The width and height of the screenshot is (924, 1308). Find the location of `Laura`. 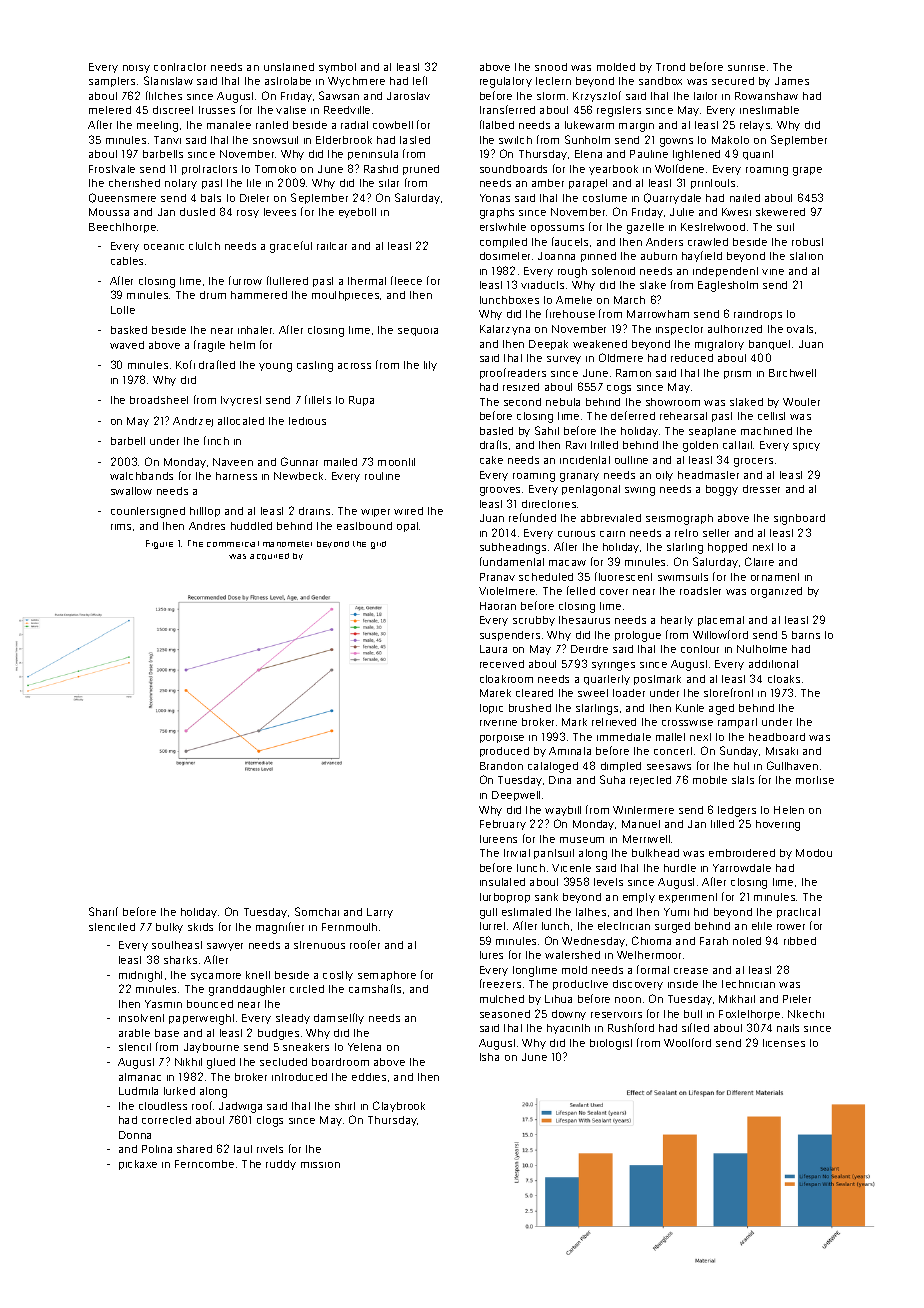

Laura is located at coordinates (493, 649).
